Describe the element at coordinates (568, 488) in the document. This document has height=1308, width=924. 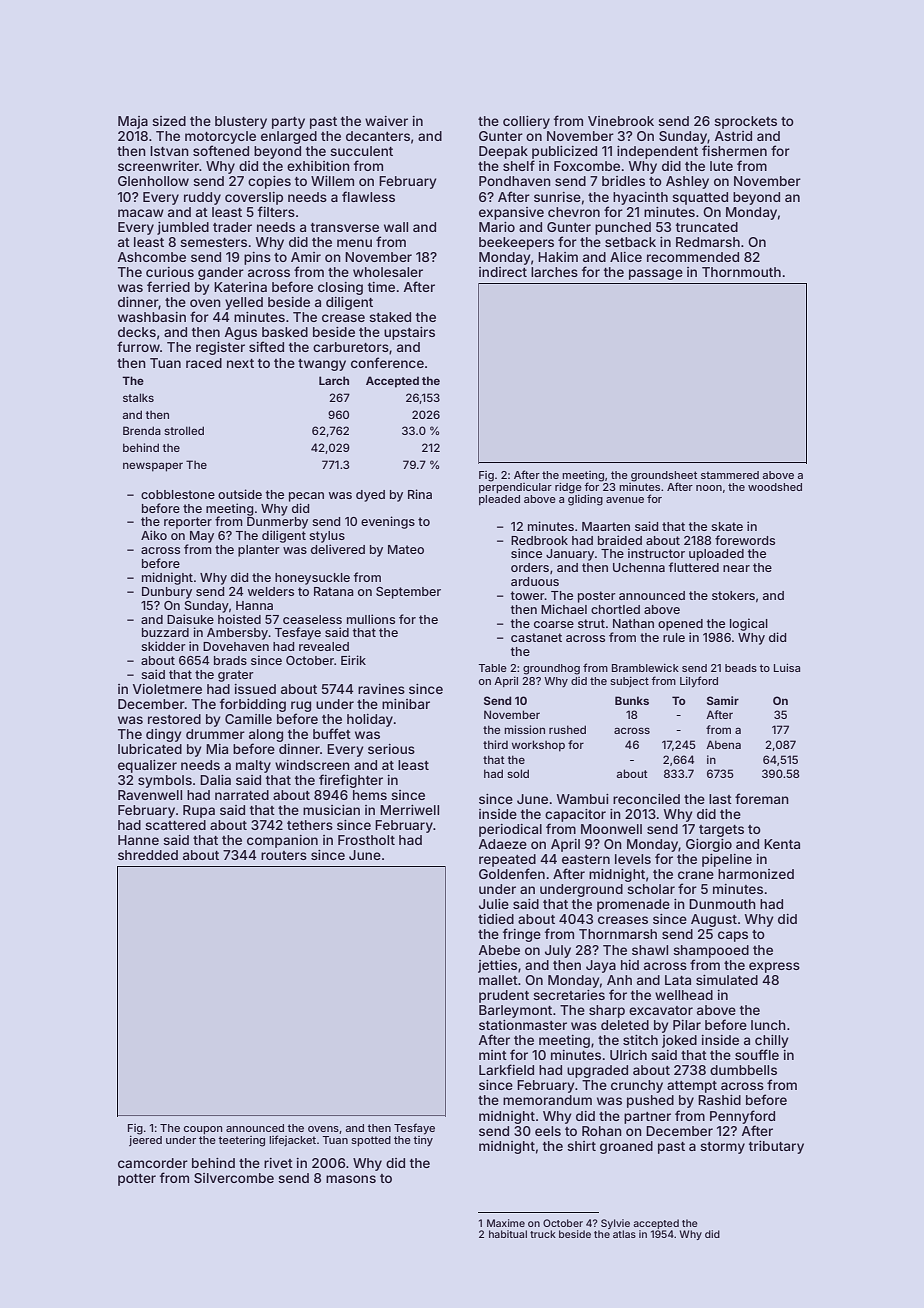
I see `ridge` at that location.
